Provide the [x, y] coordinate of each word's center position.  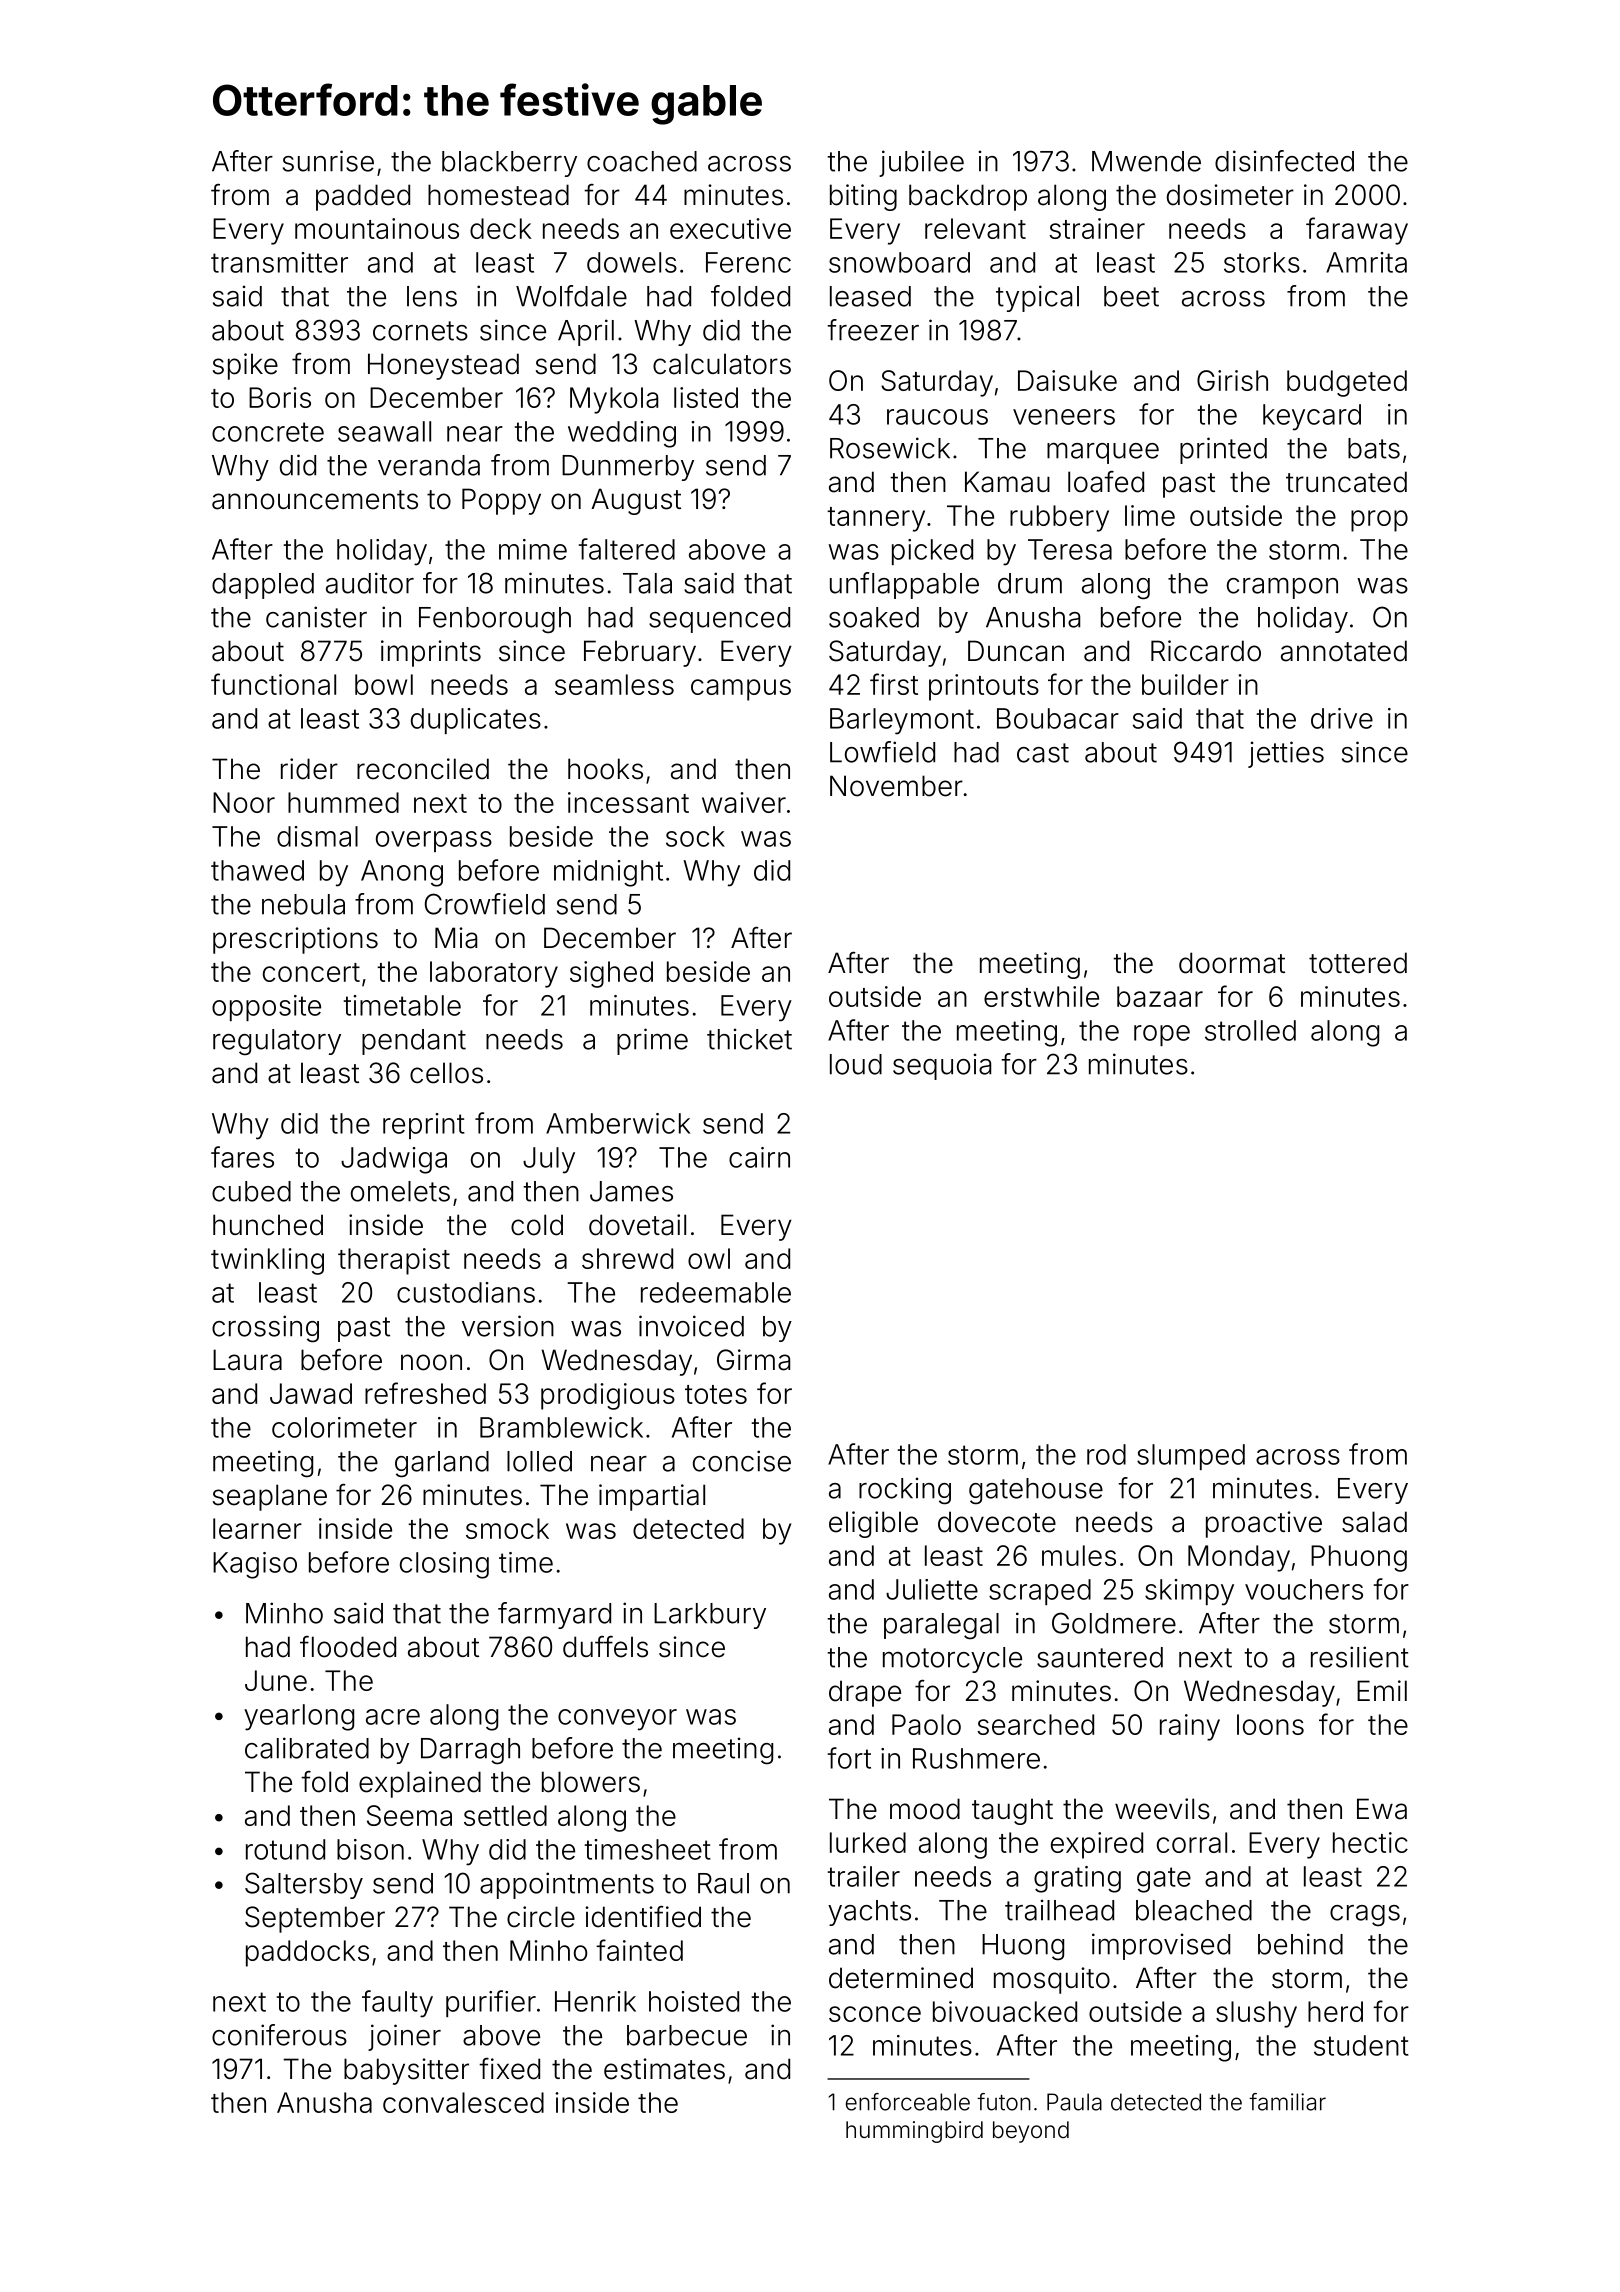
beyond [1031, 2132]
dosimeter [1230, 195]
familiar [1287, 2102]
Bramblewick [561, 1427]
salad [1374, 1522]
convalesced [463, 2102]
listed [706, 397]
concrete [268, 432]
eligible [873, 1524]
